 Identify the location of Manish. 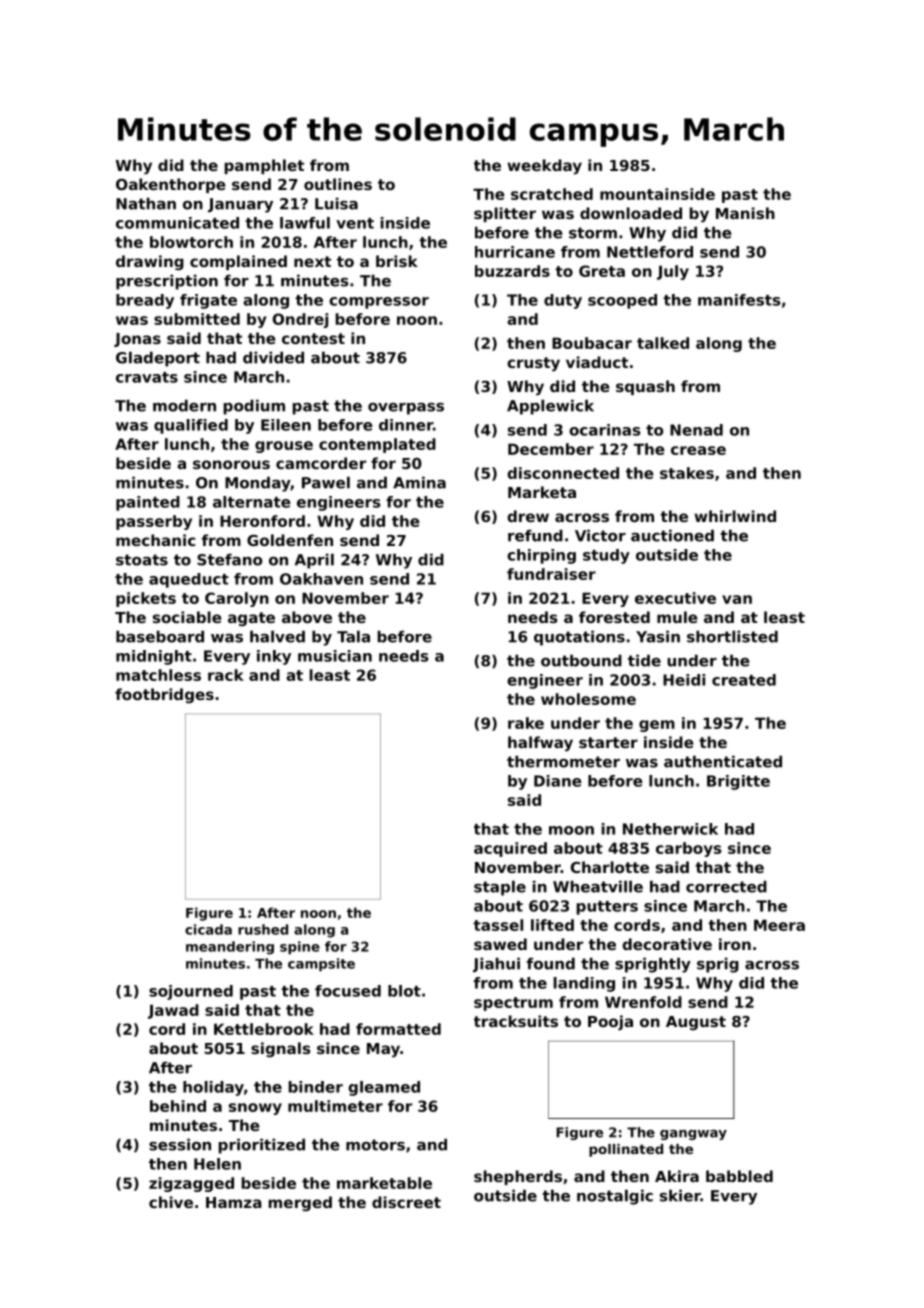
(745, 213).
